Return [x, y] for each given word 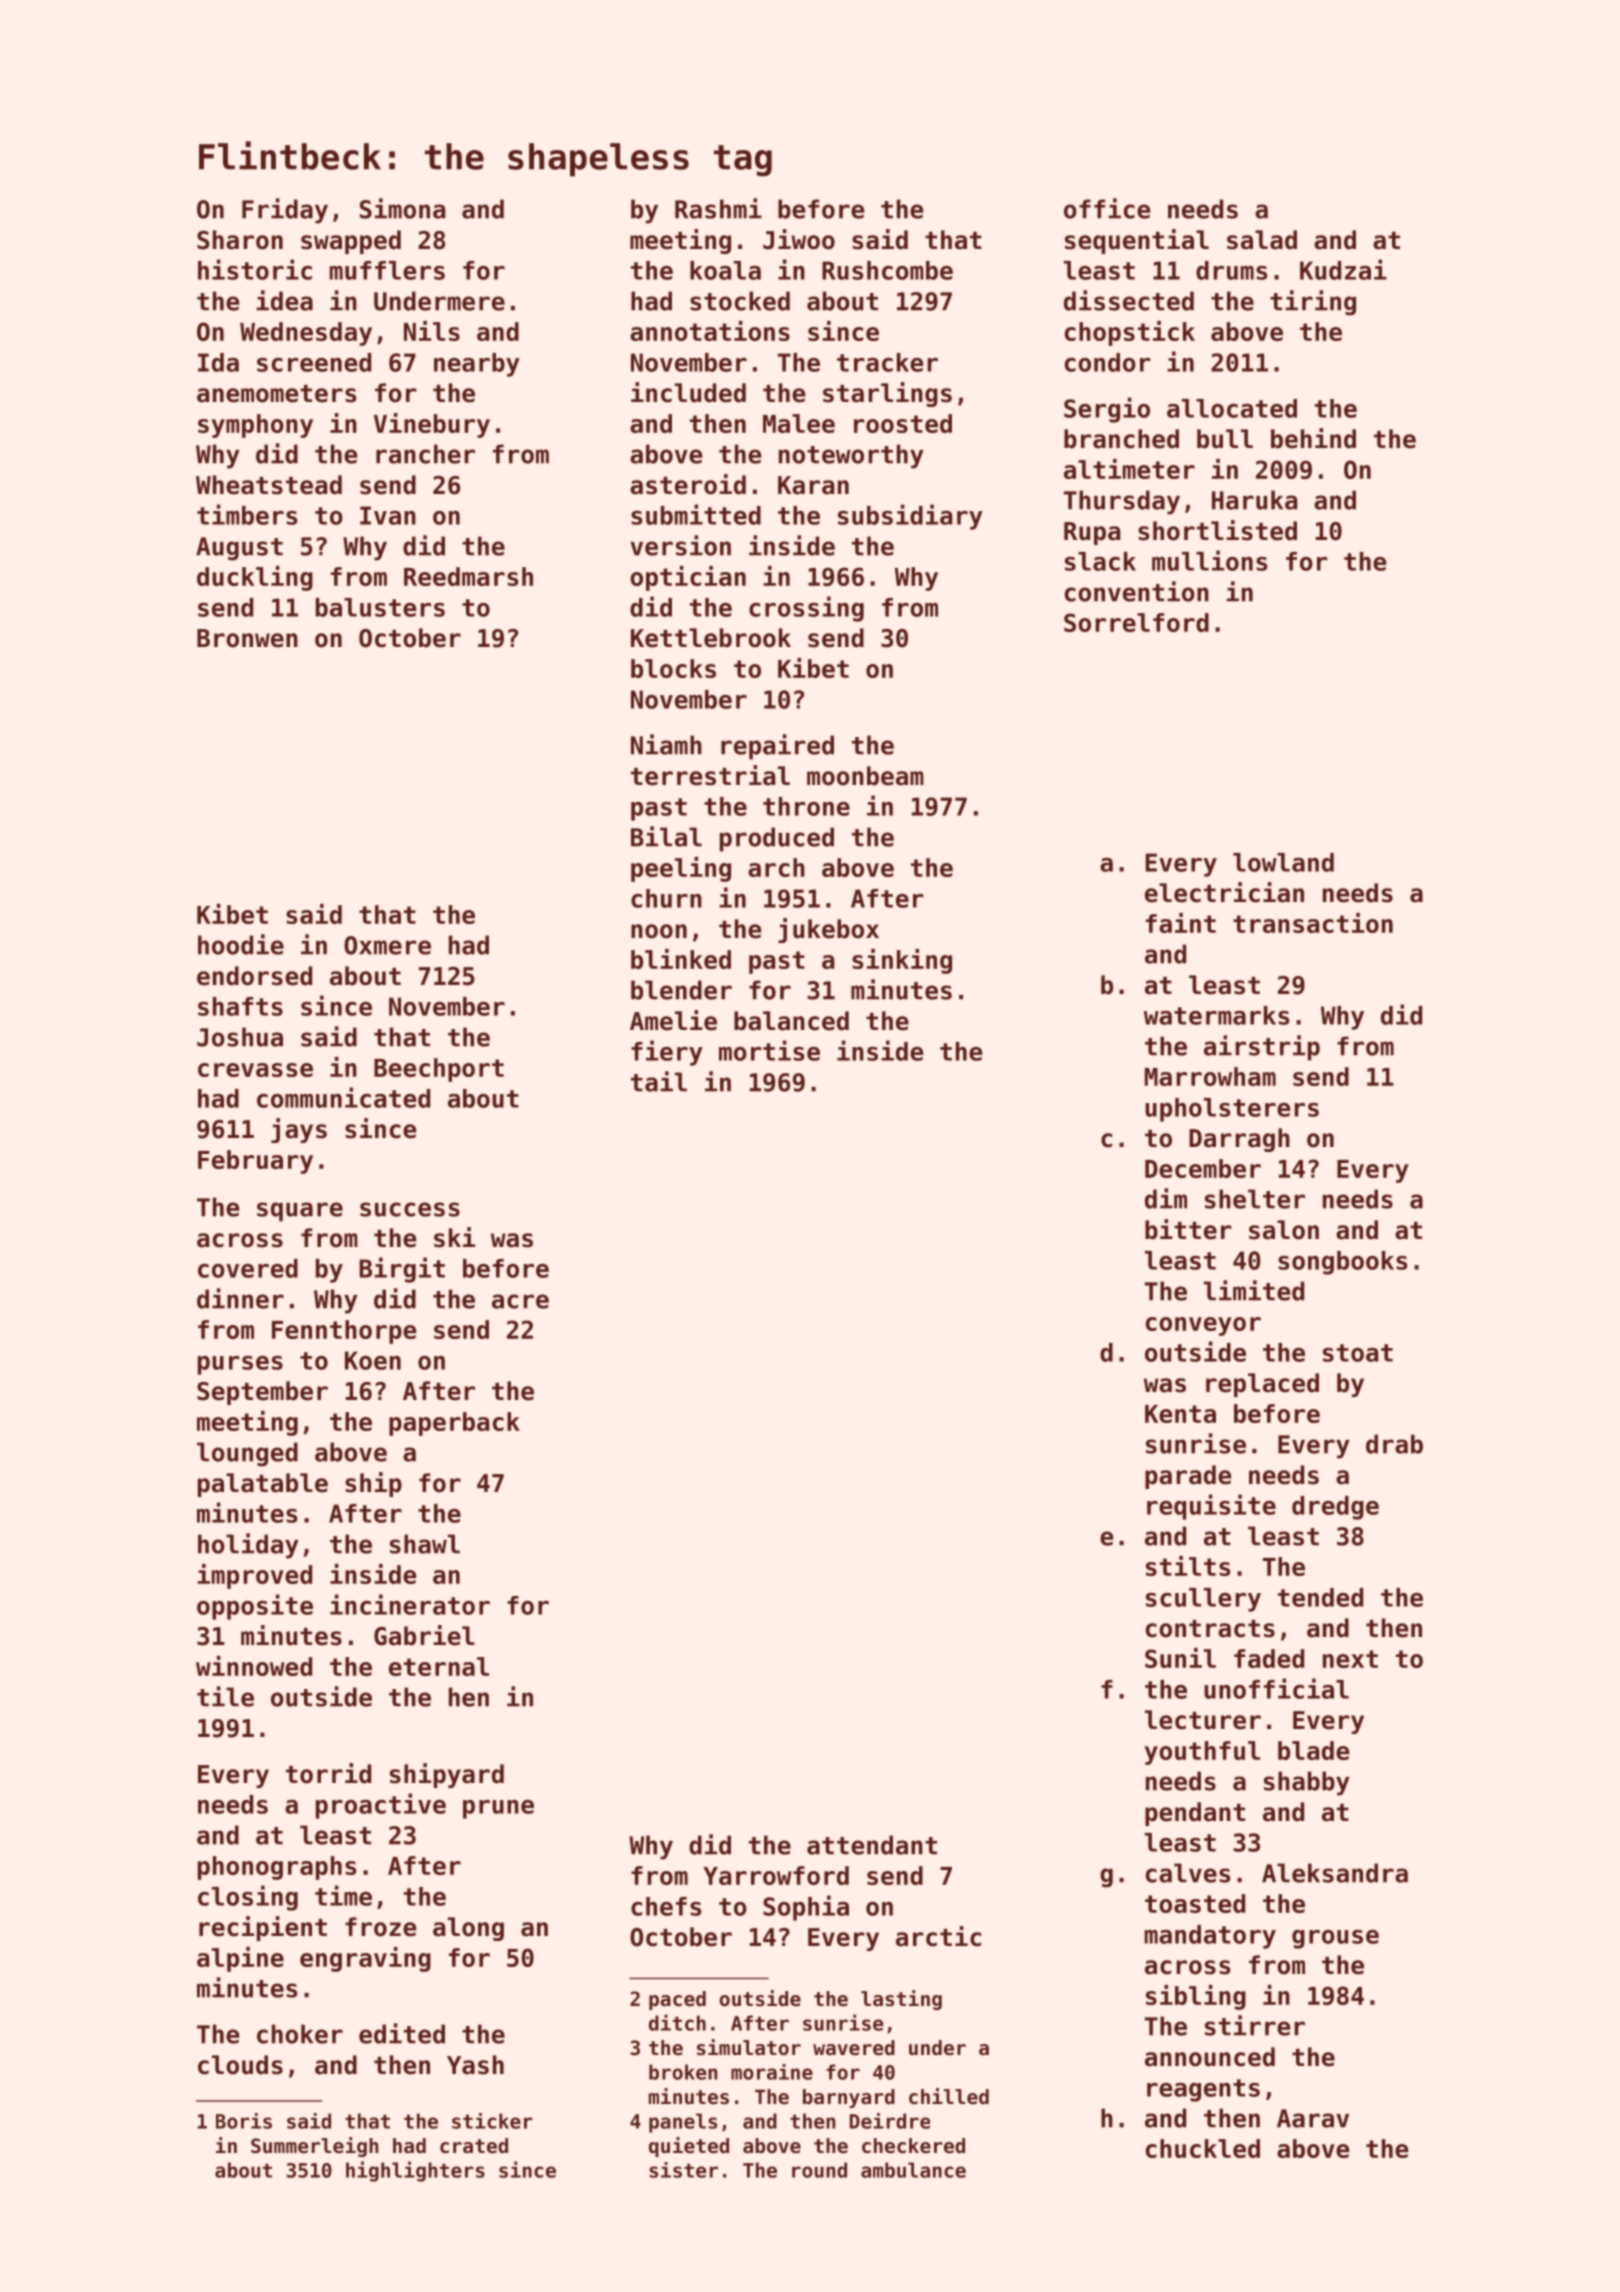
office [1107, 208]
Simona [403, 208]
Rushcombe [887, 270]
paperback [454, 1424]
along [468, 1929]
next [1350, 1659]
